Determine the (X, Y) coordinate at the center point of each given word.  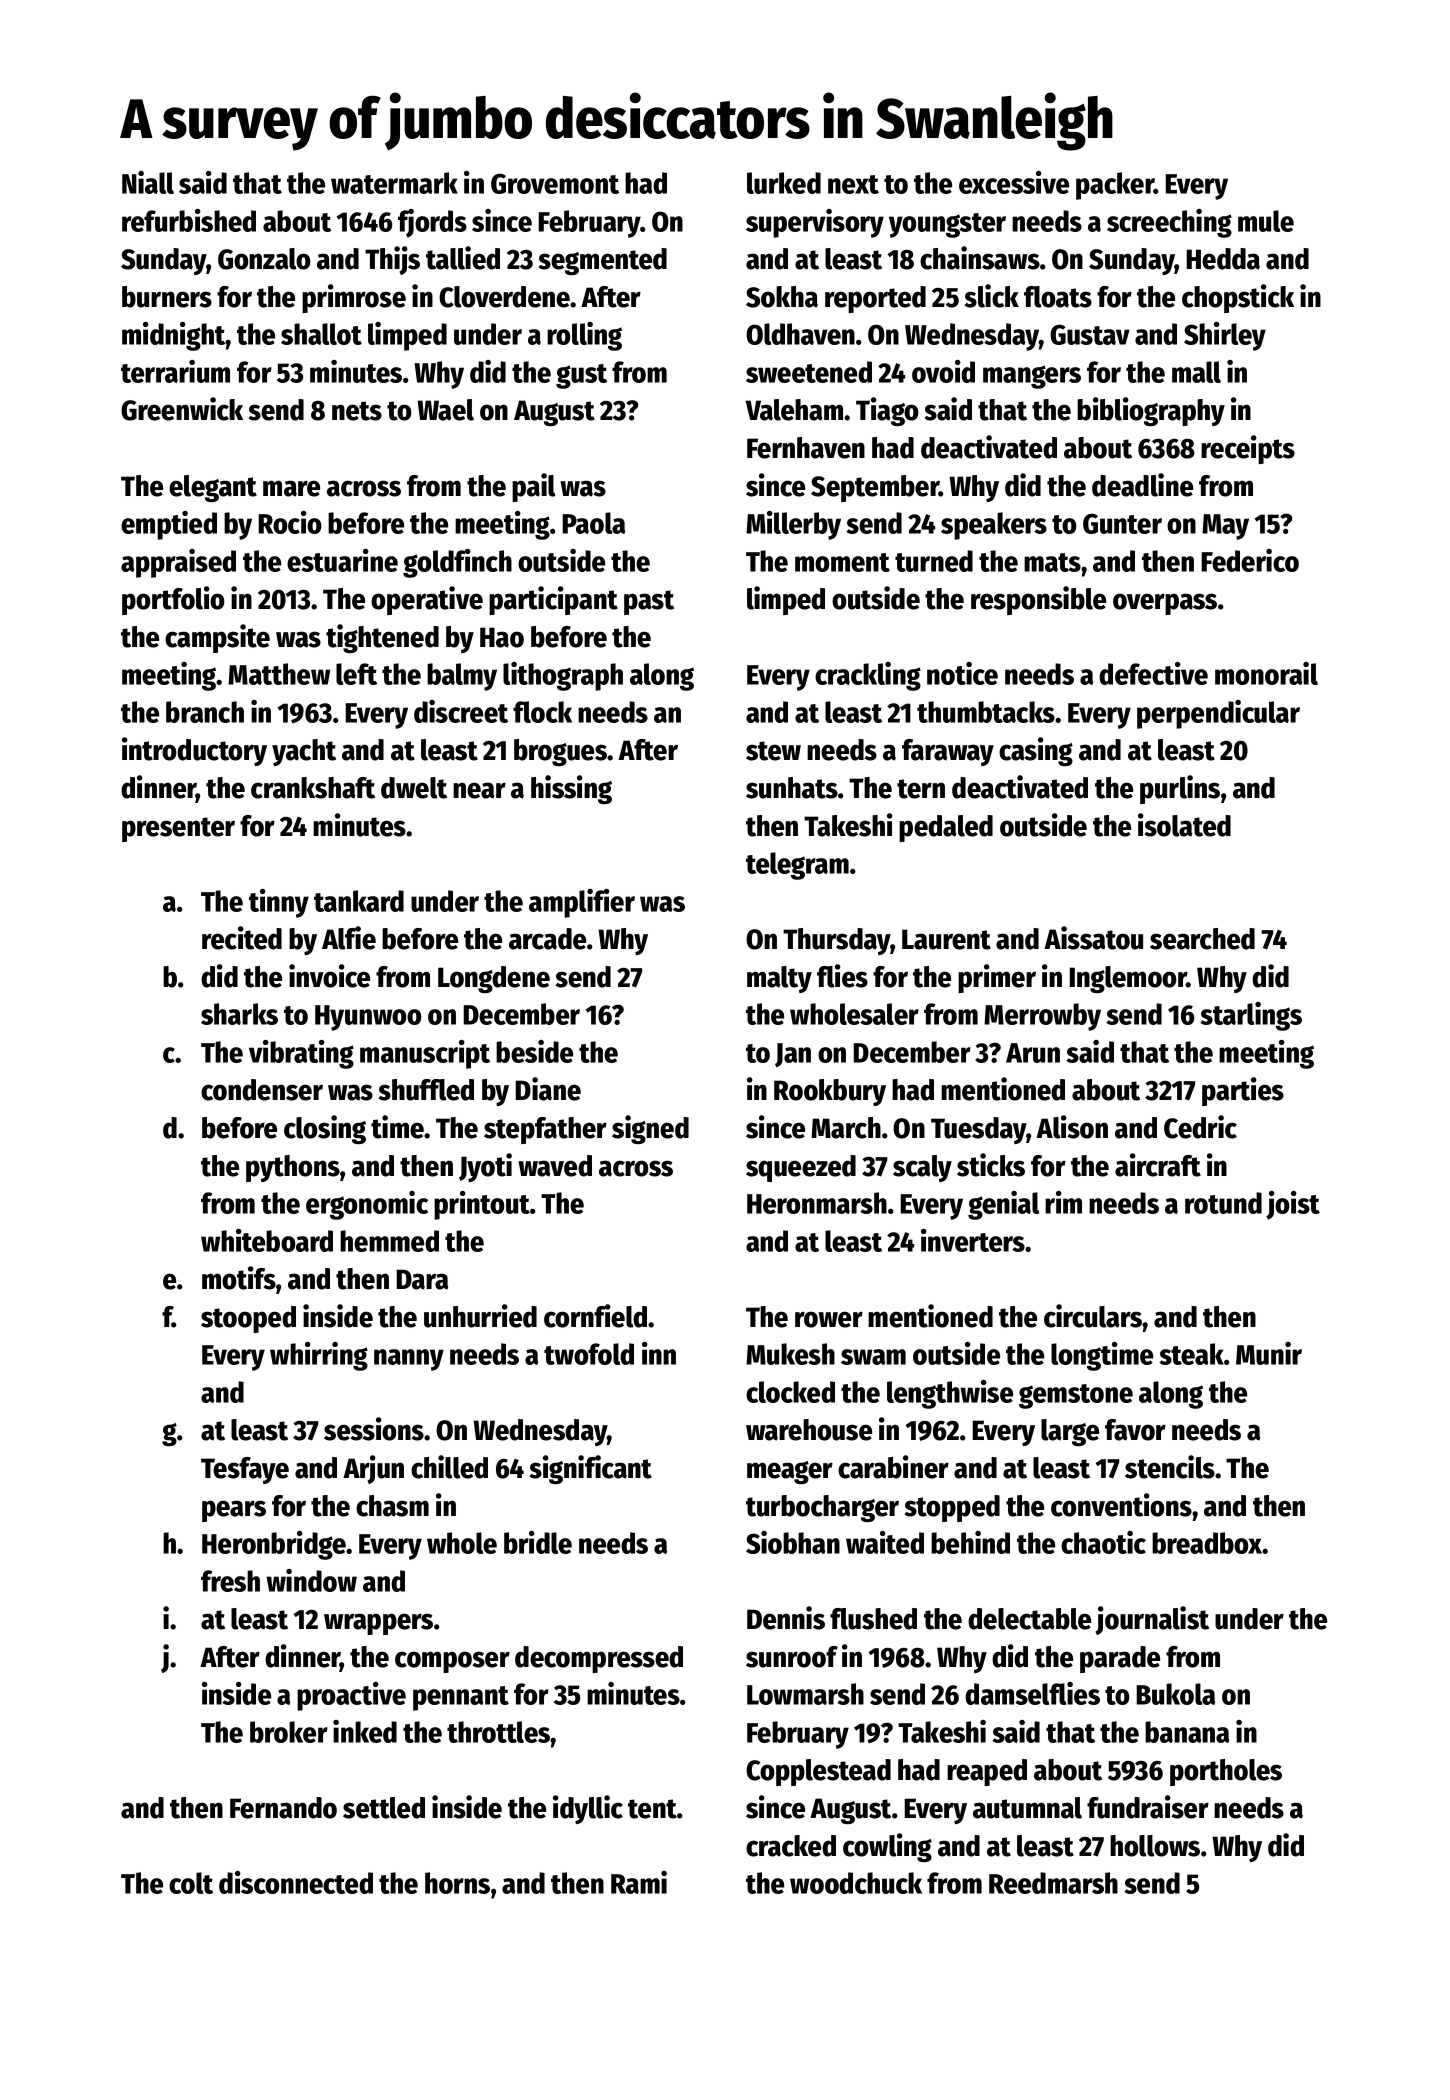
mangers (1032, 377)
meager (790, 1472)
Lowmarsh (805, 1694)
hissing (571, 789)
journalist (1152, 1620)
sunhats (792, 788)
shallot (321, 334)
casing (1036, 751)
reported (875, 299)
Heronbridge (274, 1545)
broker (289, 1732)
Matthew (279, 674)
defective (1153, 673)
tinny (279, 903)
